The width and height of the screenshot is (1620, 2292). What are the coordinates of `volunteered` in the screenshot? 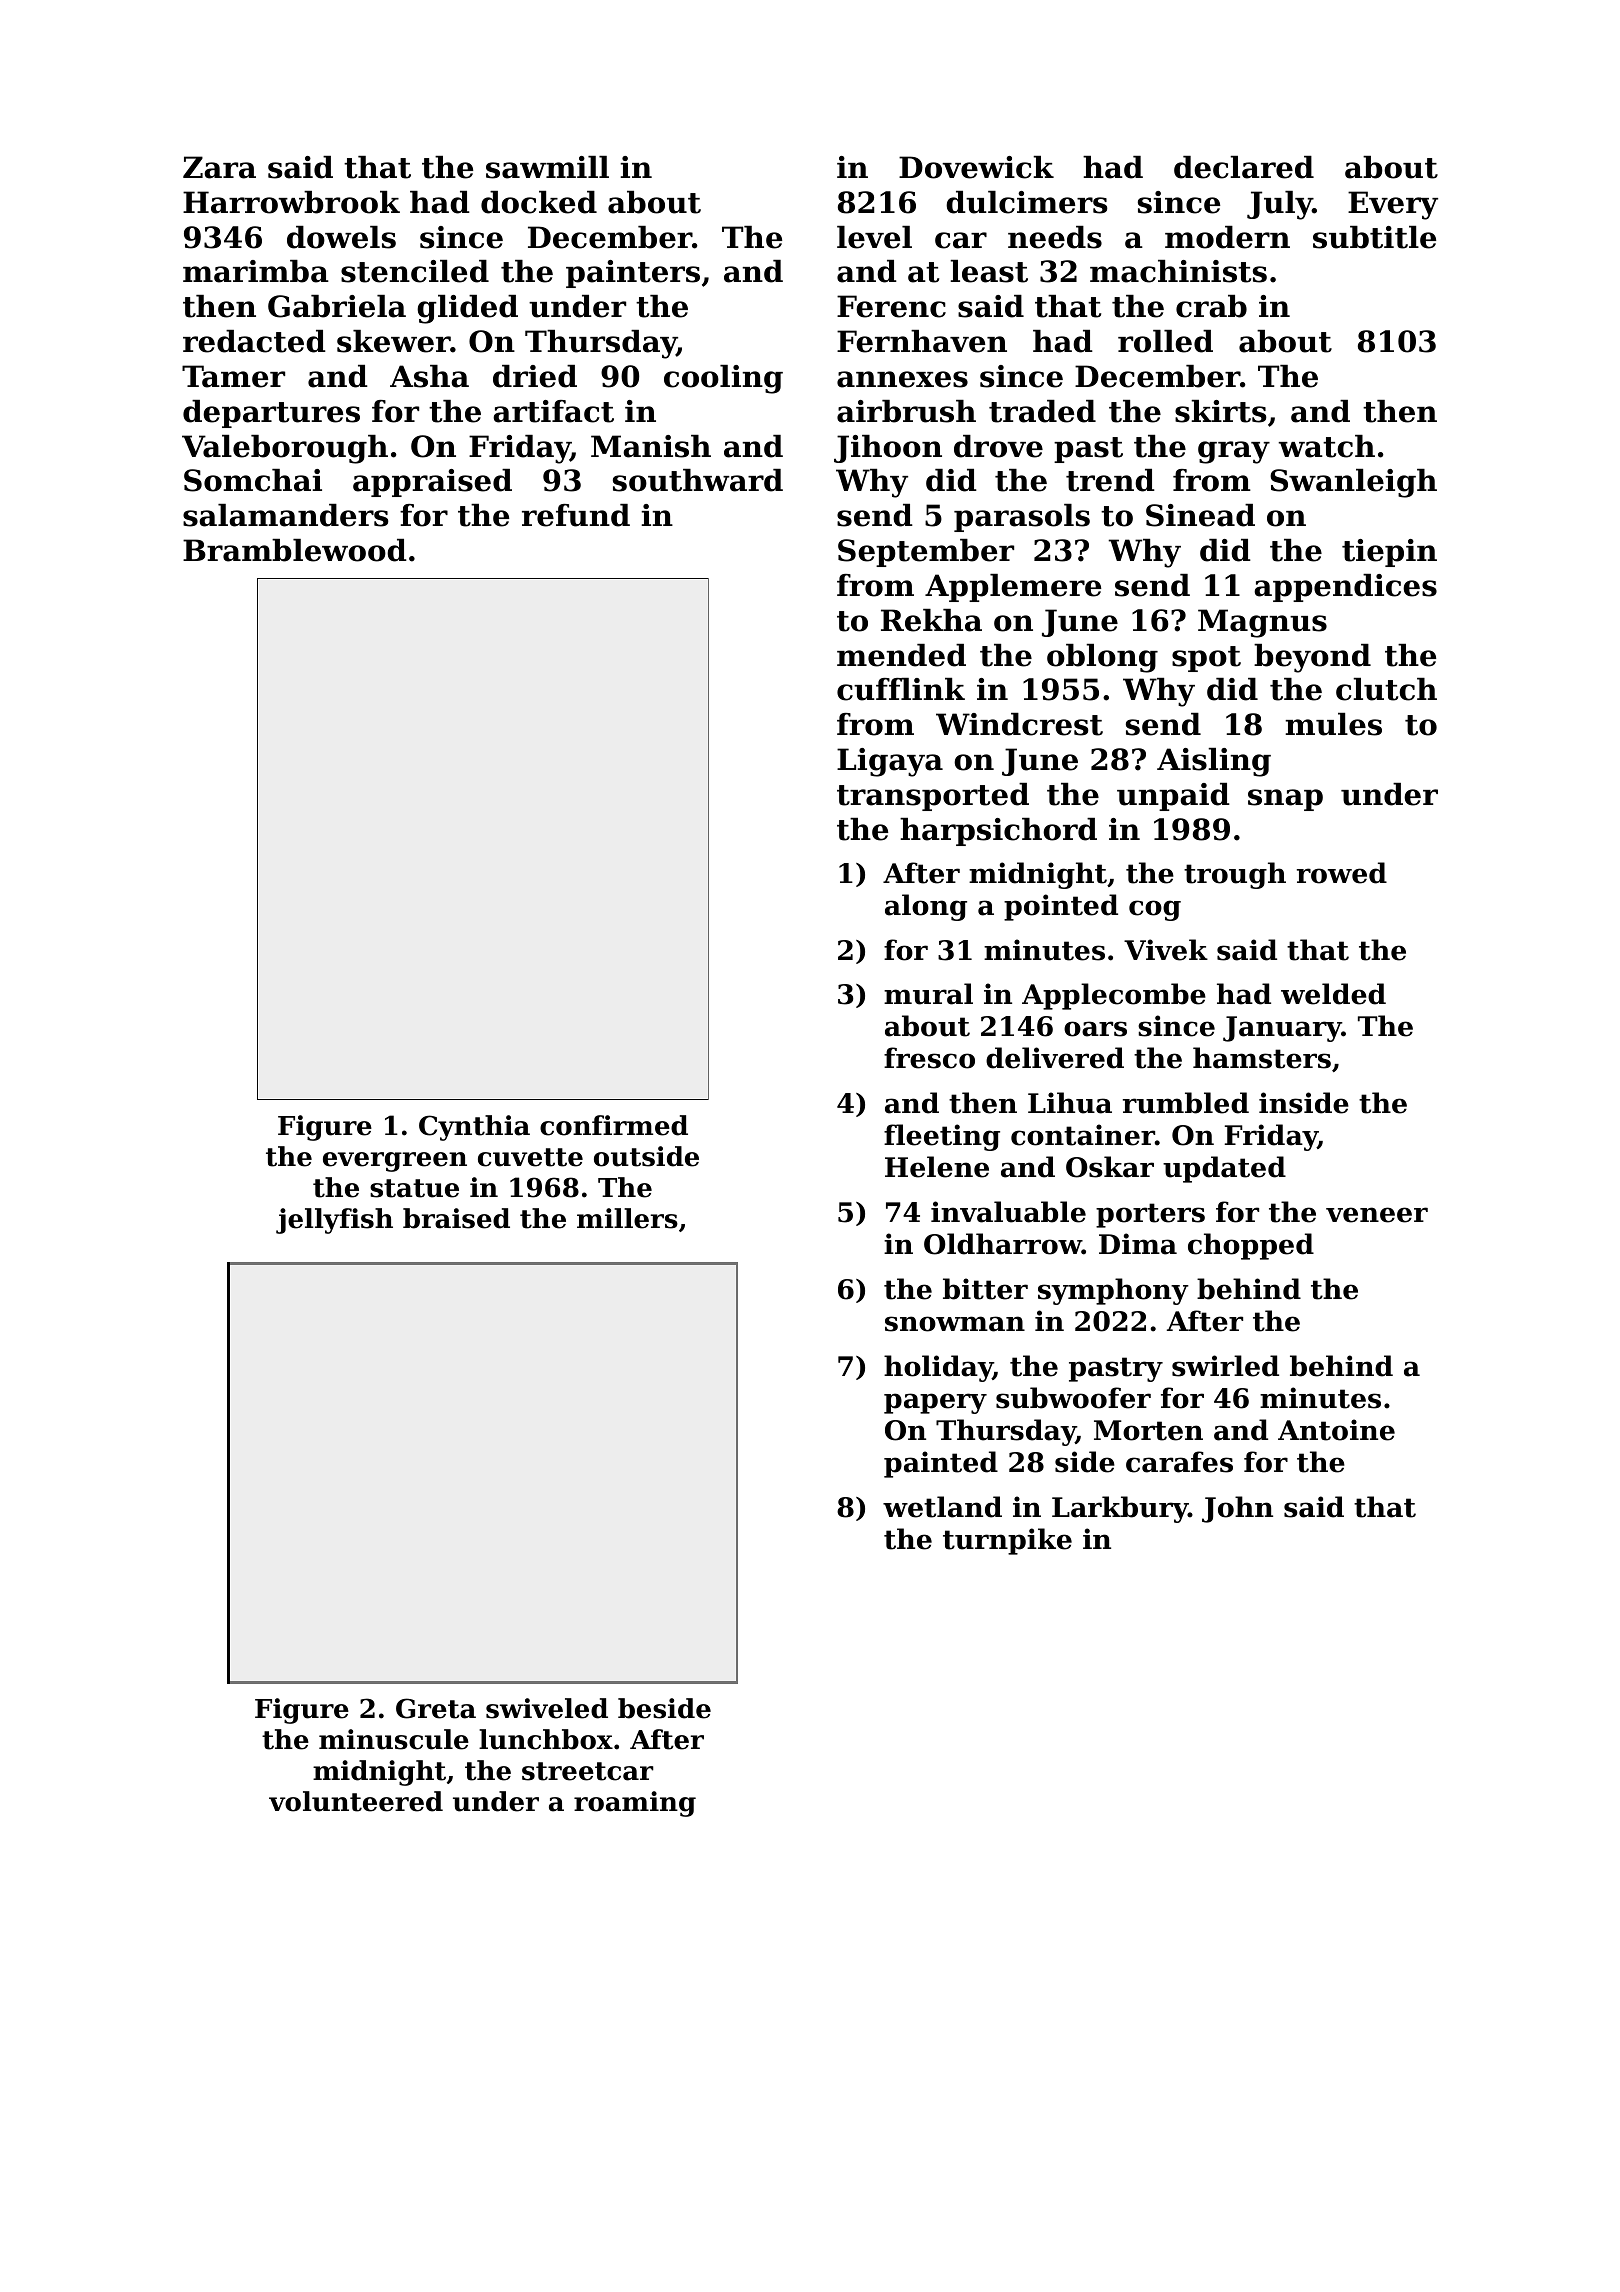 It's located at (356, 1801).
